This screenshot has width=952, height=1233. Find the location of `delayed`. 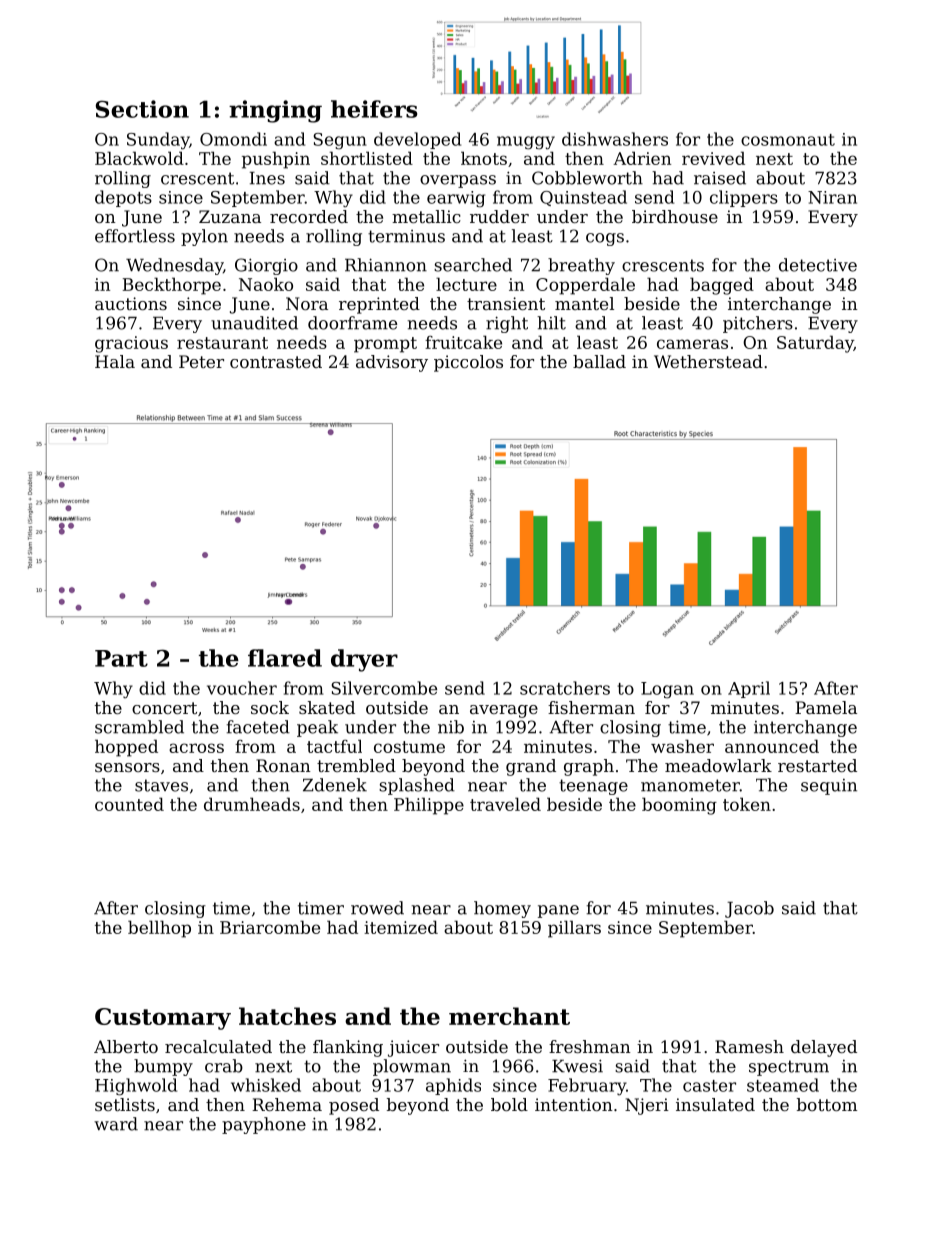

delayed is located at coordinates (824, 1048).
